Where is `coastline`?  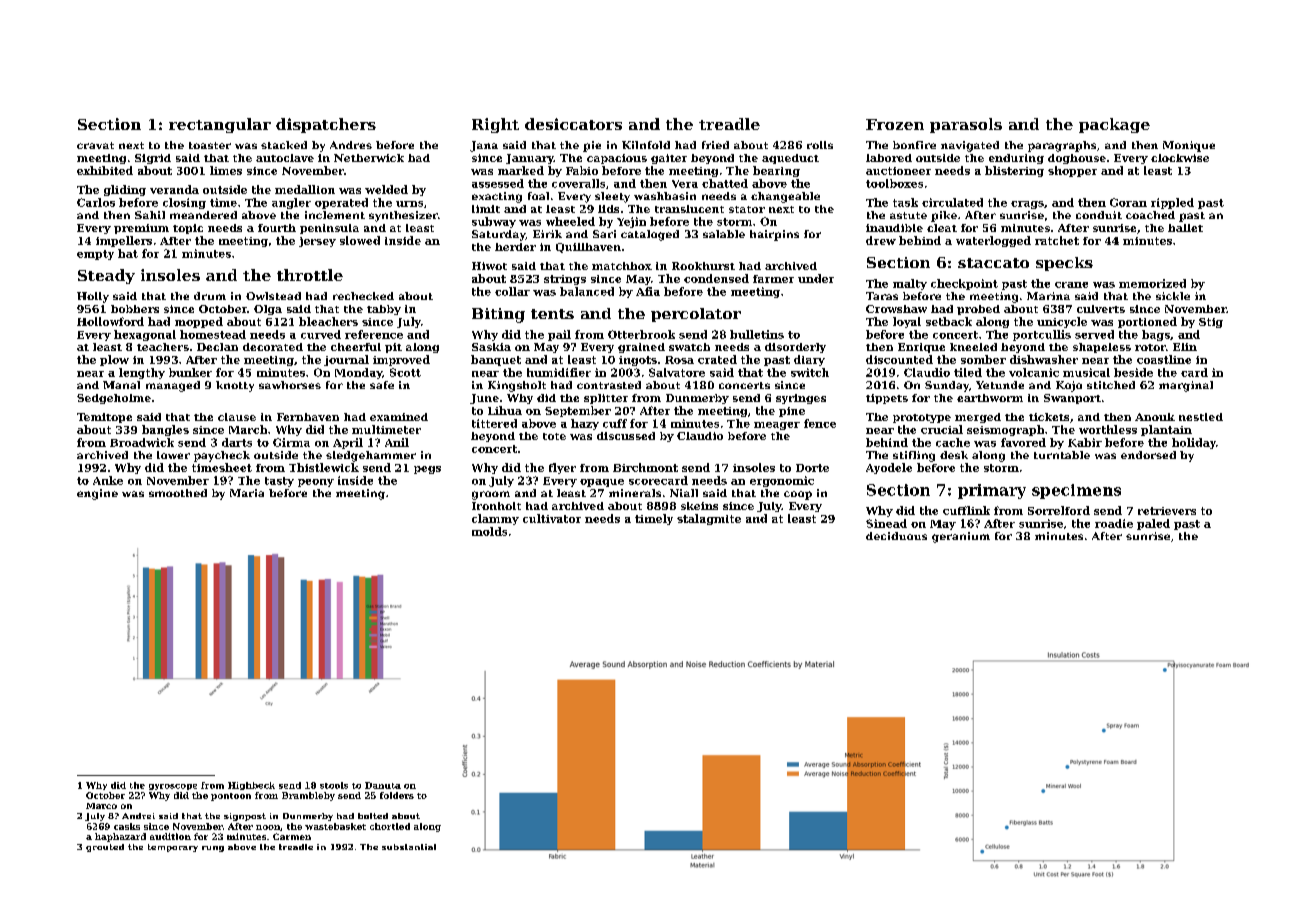 coastline is located at coordinates (1164, 359).
